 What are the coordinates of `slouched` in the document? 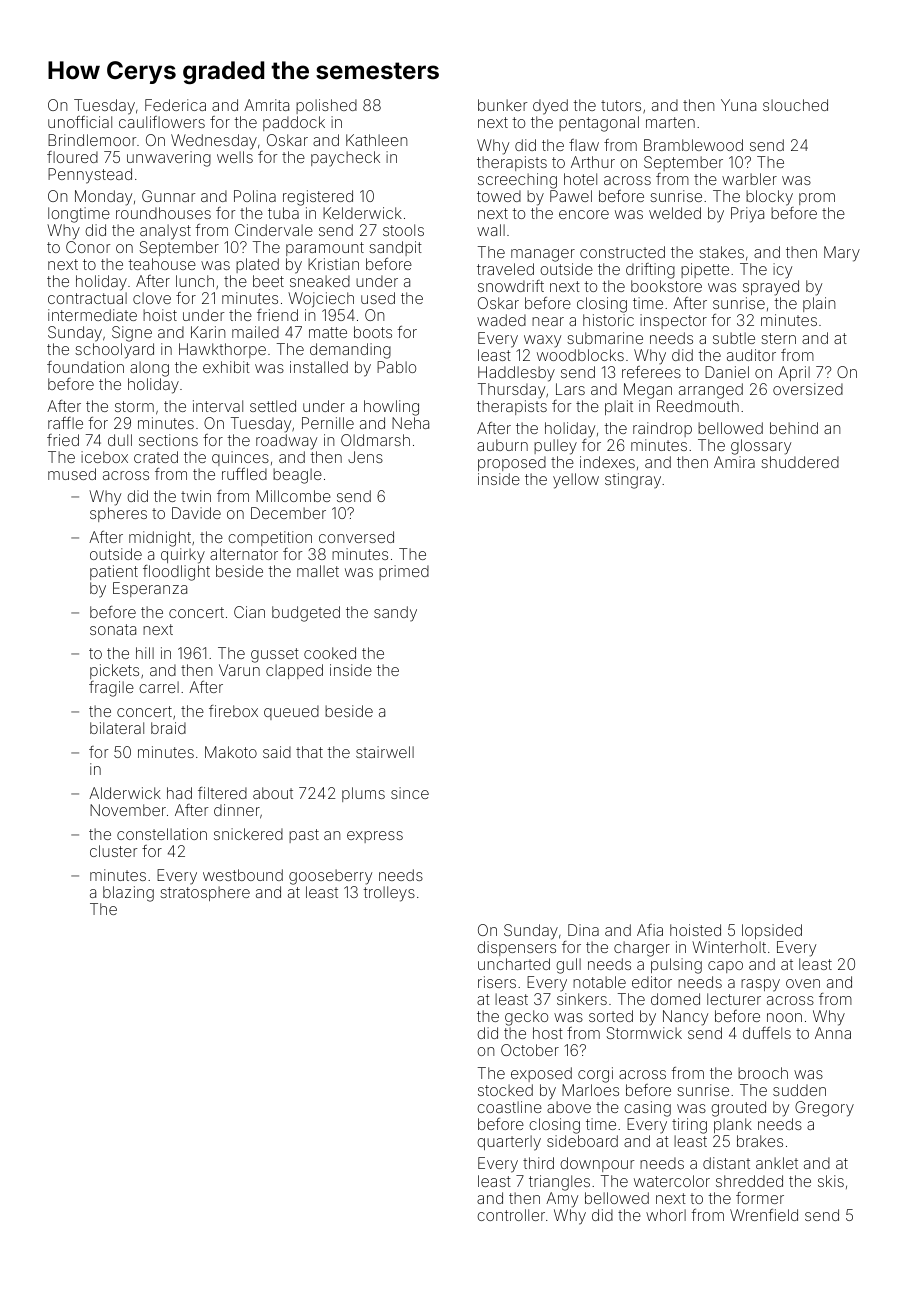 It's located at (795, 105).
